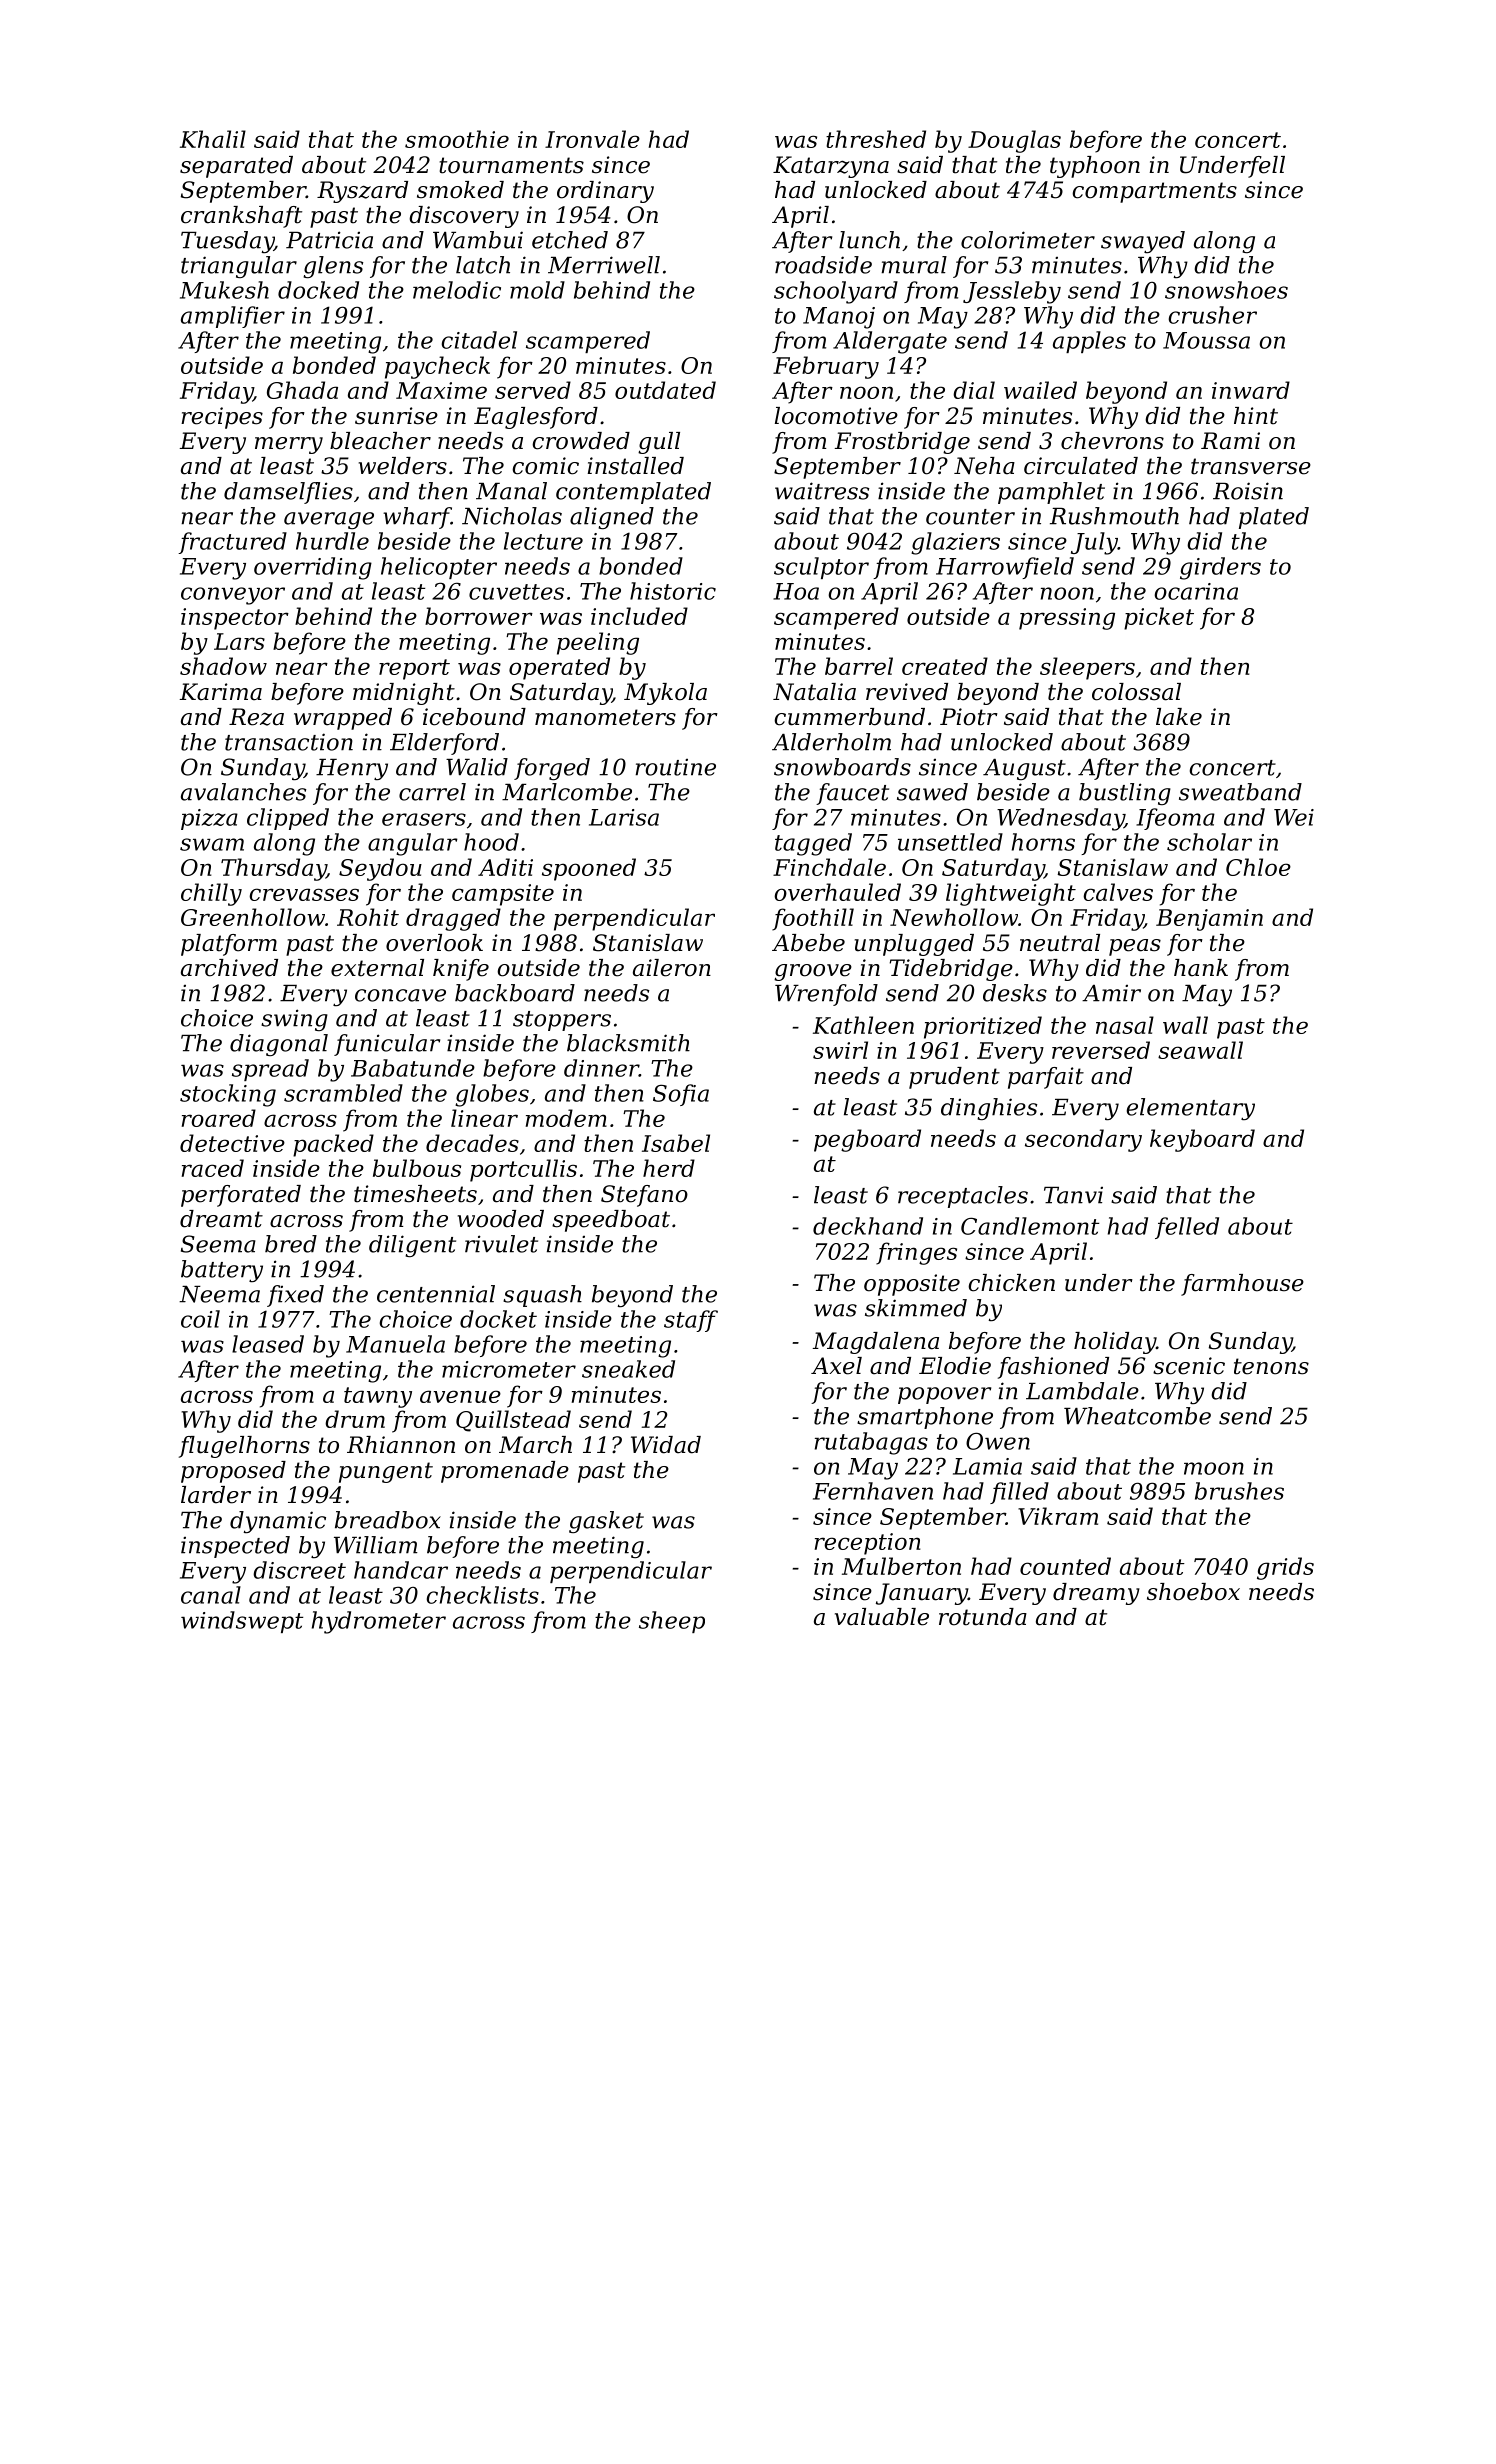  What do you see at coordinates (1240, 792) in the image?
I see `sweatband` at bounding box center [1240, 792].
